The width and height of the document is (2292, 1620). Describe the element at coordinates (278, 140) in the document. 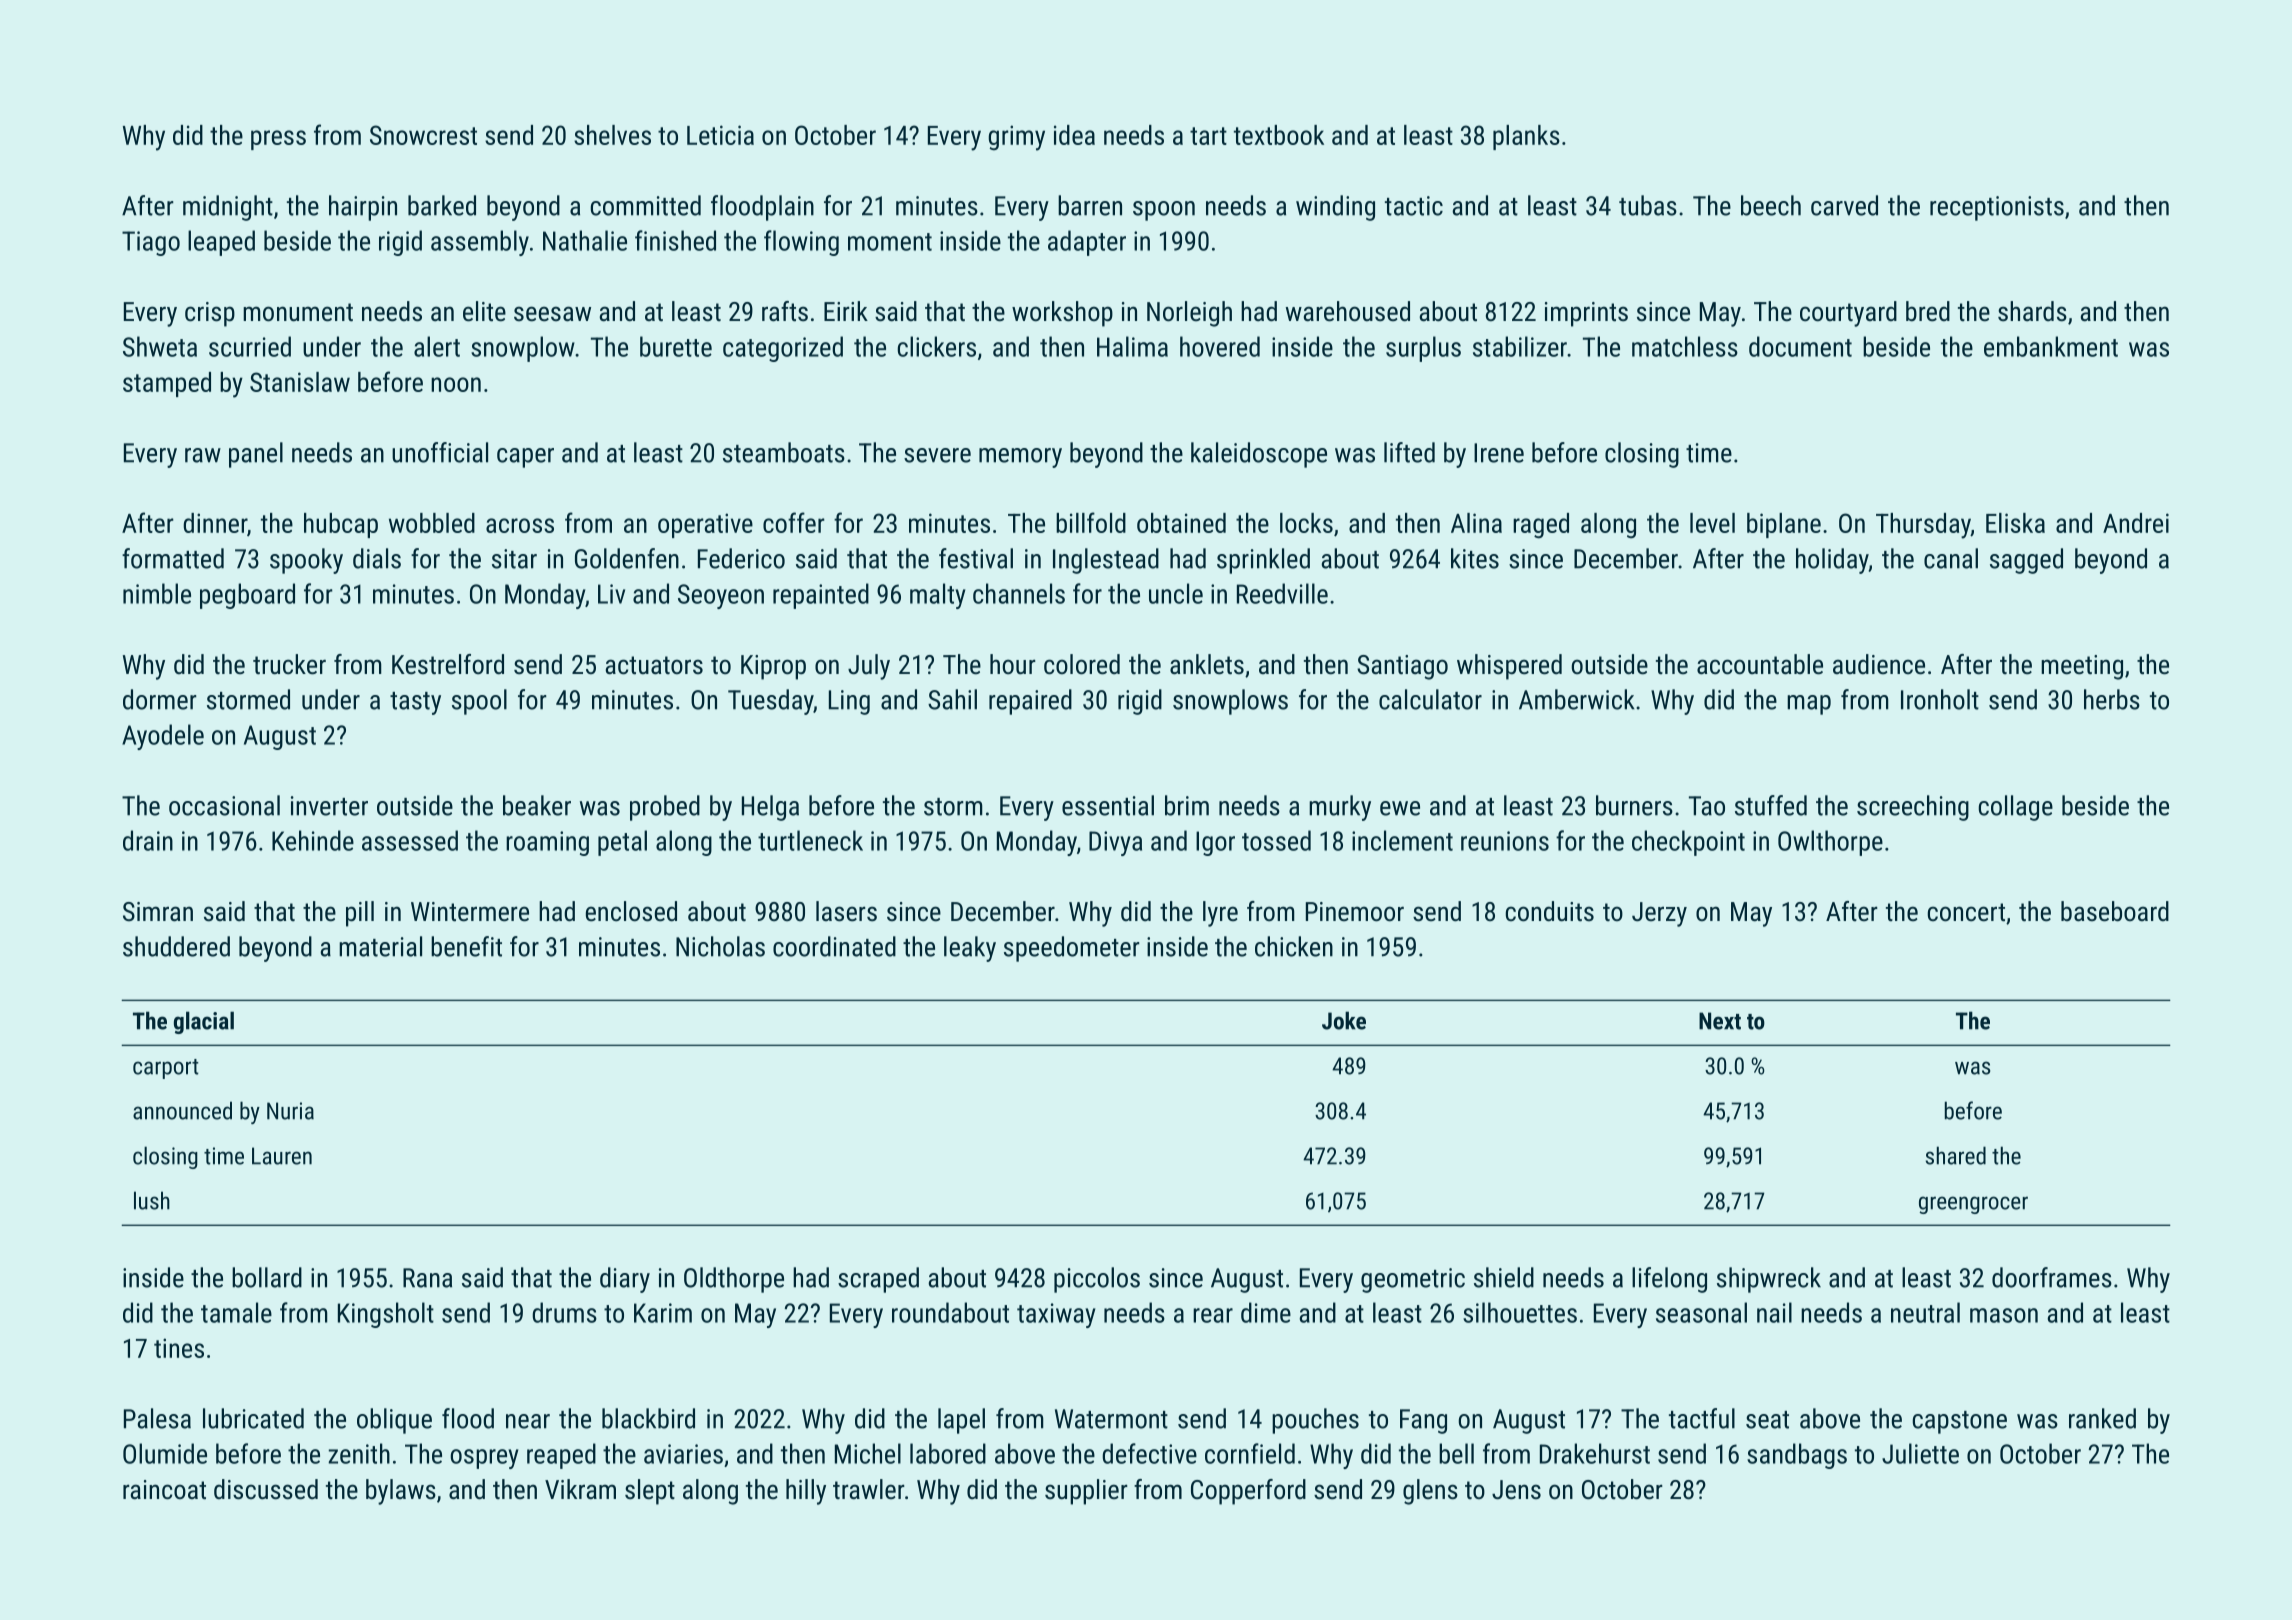

I see `press` at that location.
